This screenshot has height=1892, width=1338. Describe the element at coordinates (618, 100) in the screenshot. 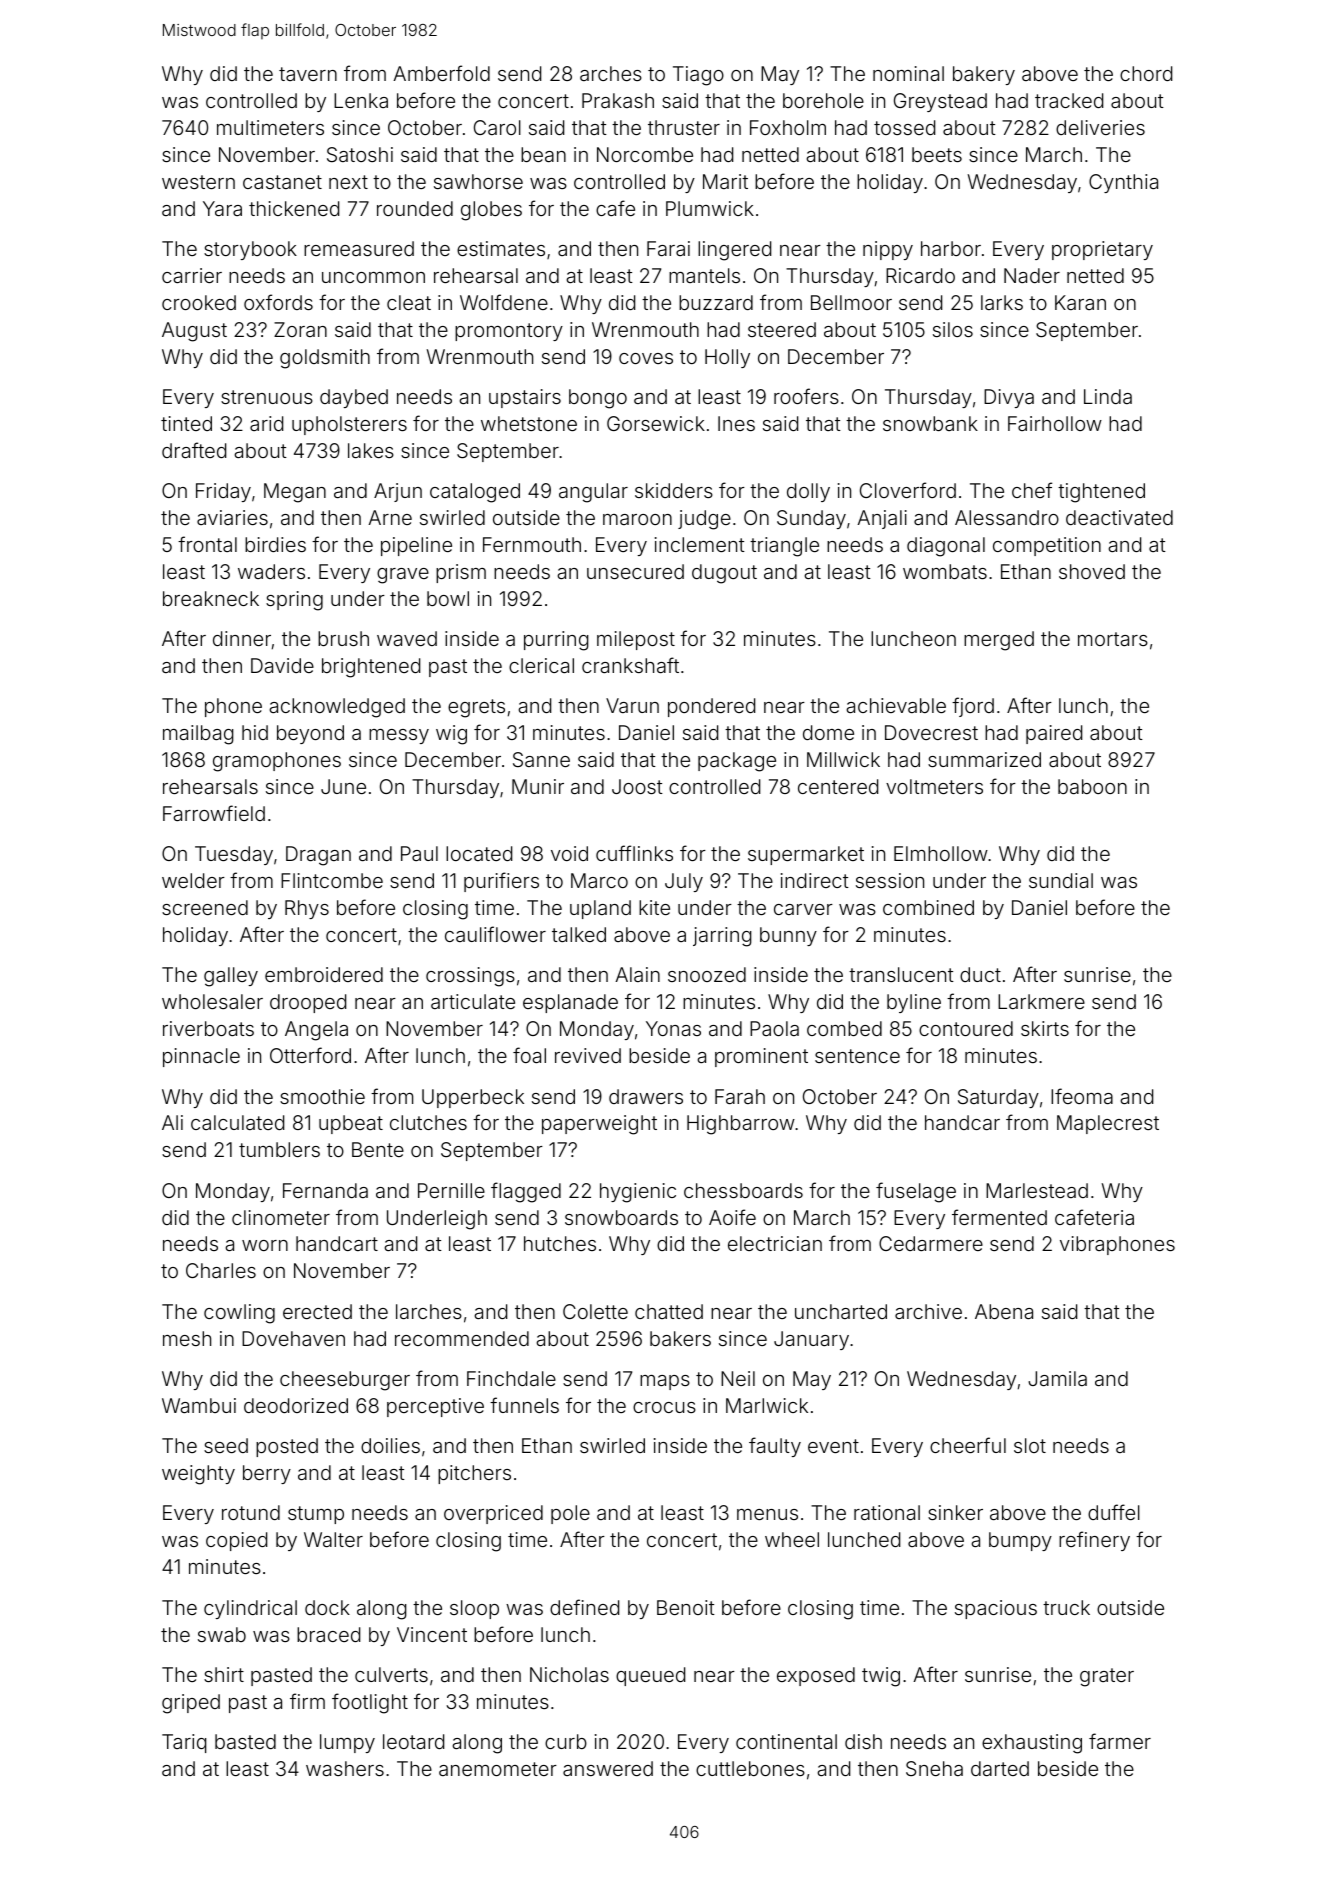

I see `Prakash` at that location.
